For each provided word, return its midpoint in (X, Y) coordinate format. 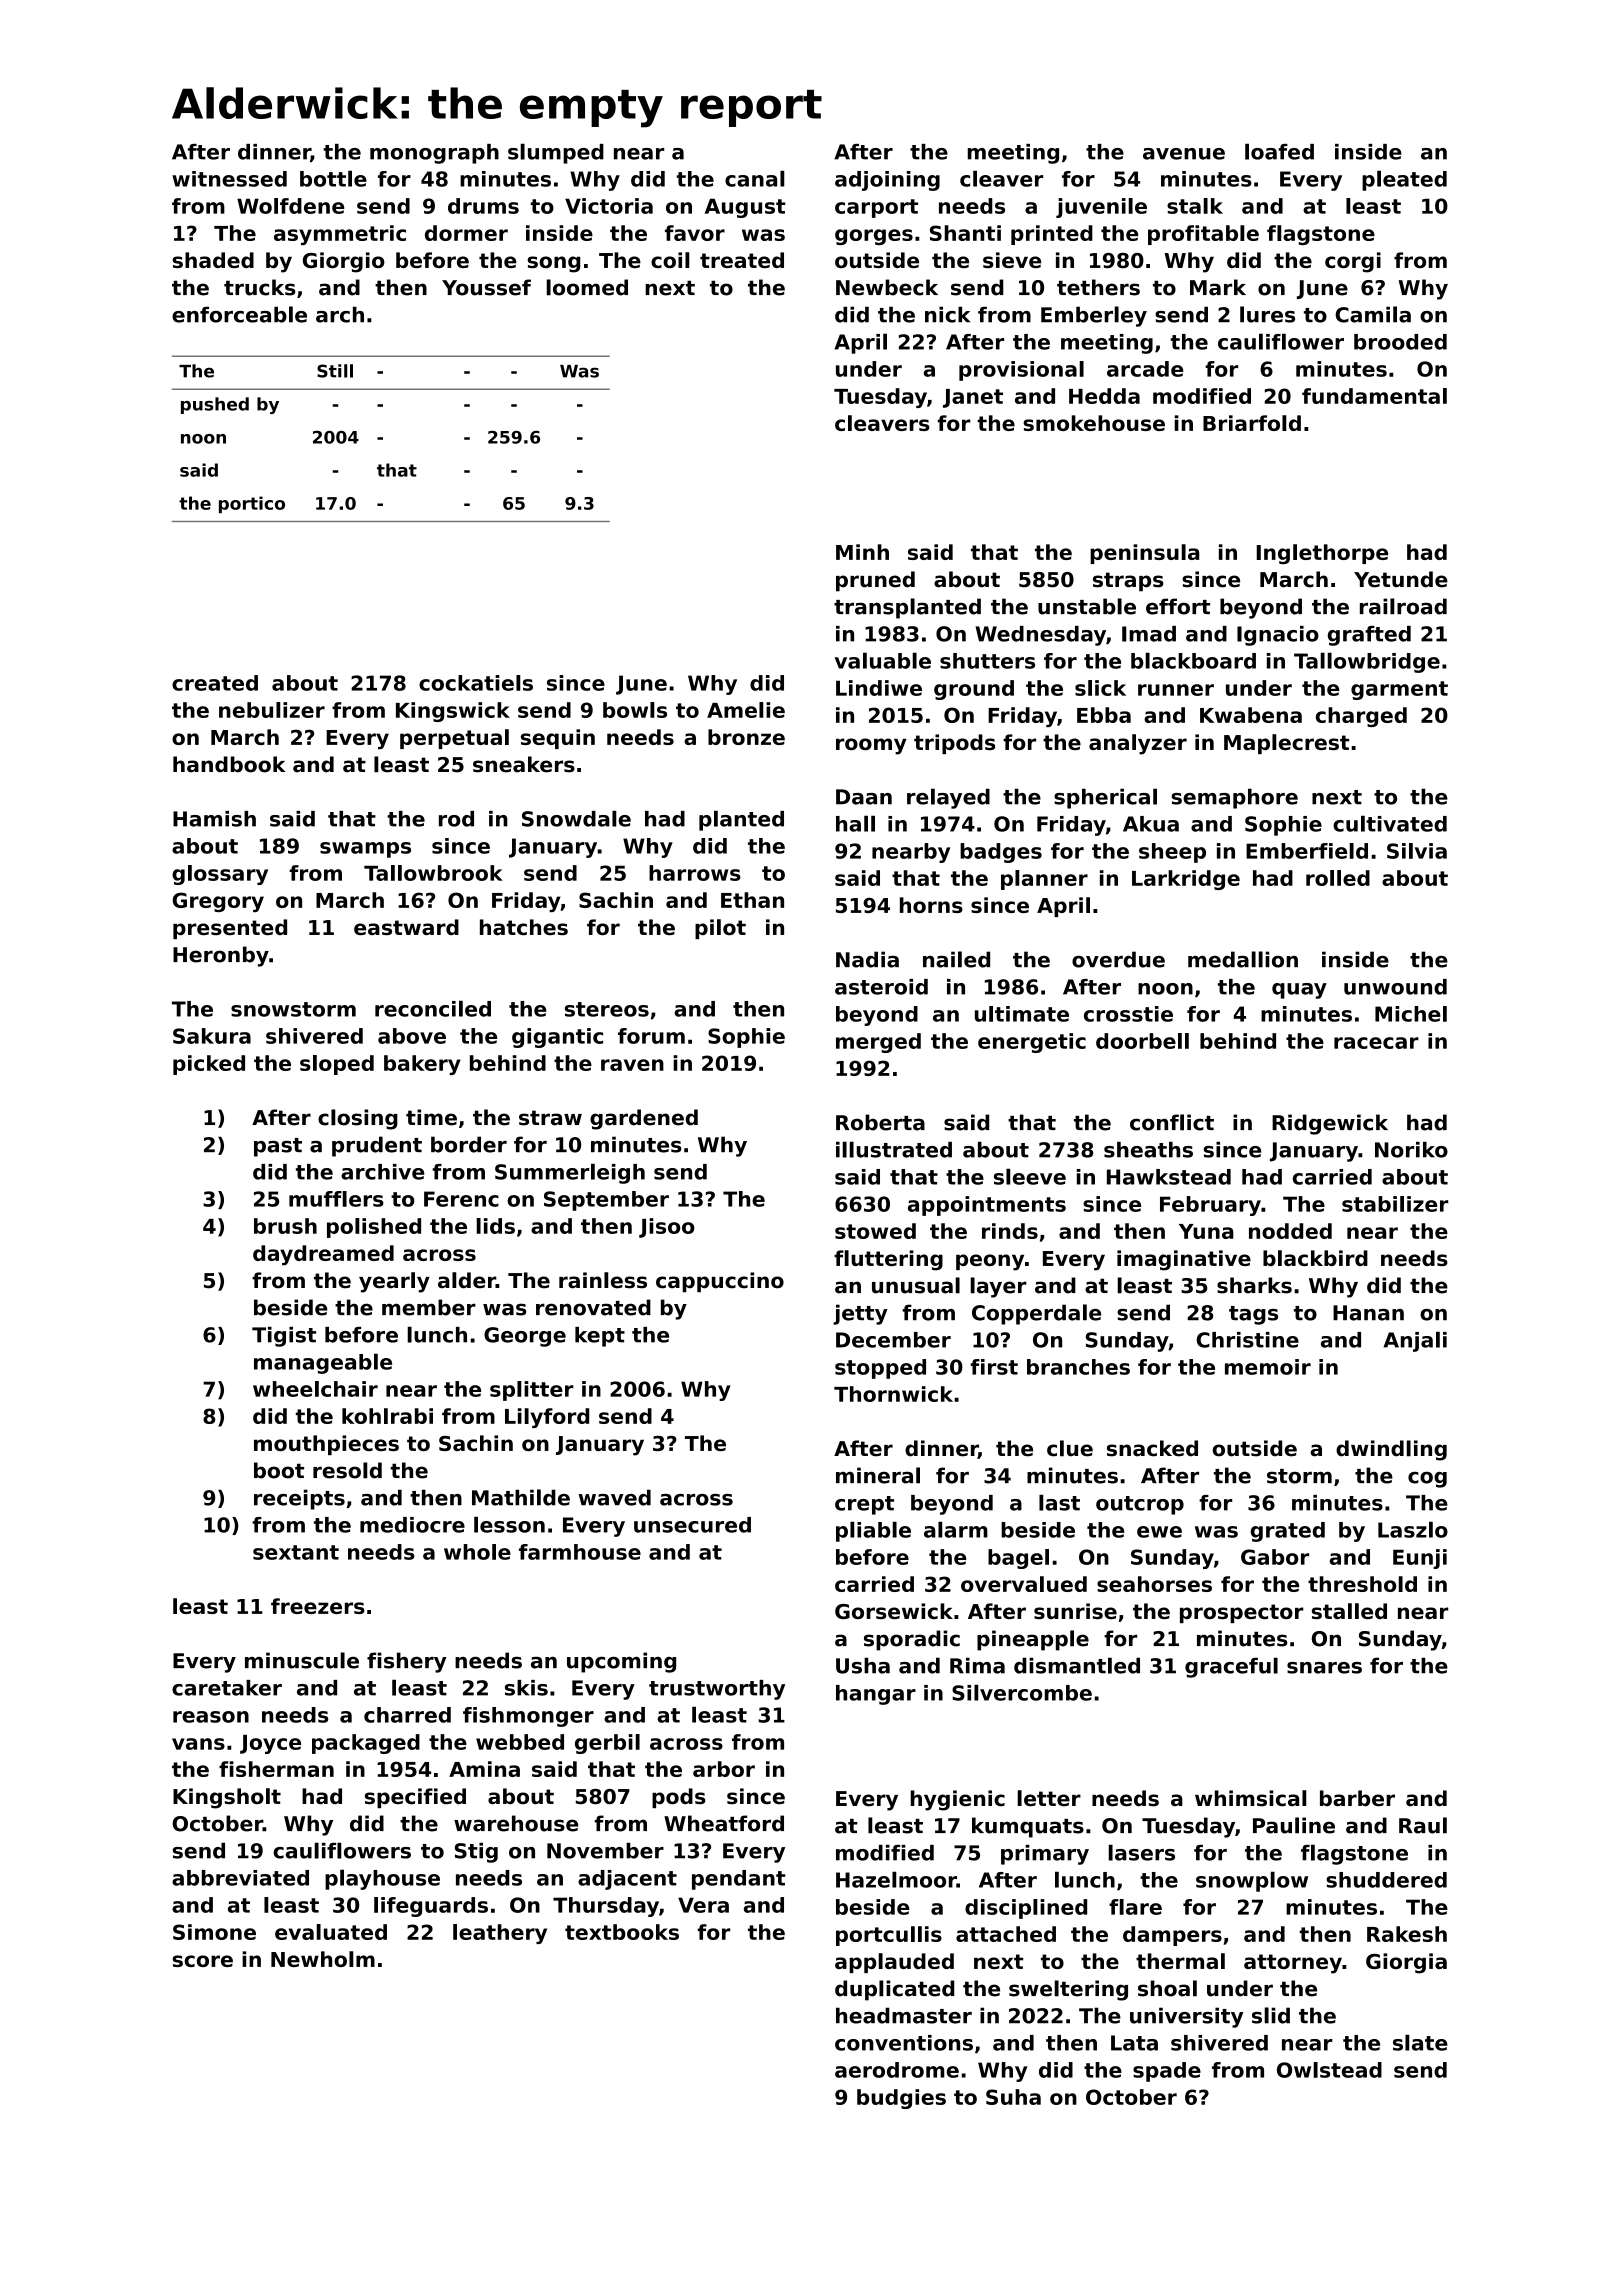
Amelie (746, 710)
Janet (973, 398)
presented (230, 929)
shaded (213, 260)
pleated (1404, 180)
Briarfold (1252, 423)
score (203, 1961)
